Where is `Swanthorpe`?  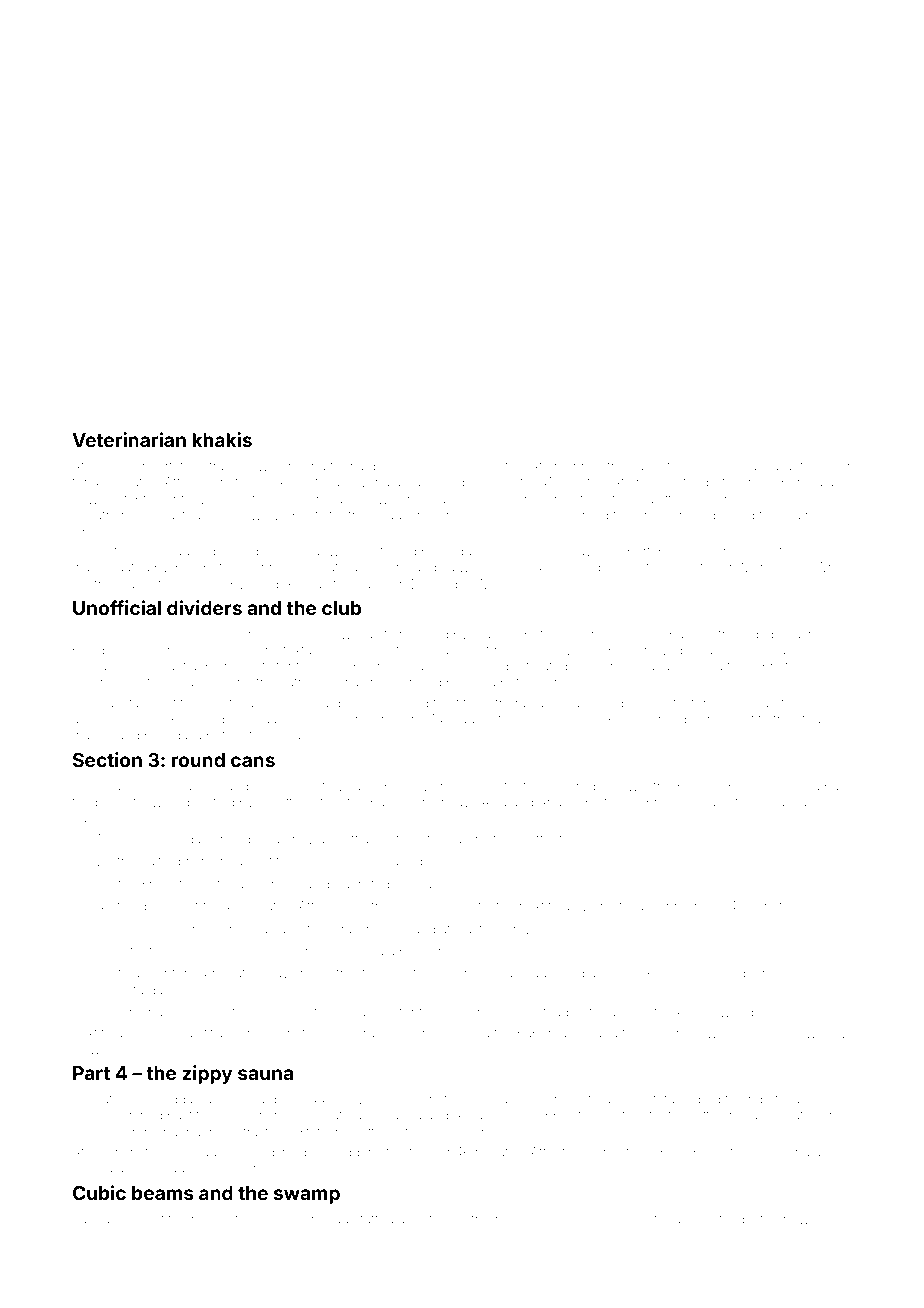
Swanthorpe is located at coordinates (656, 787).
